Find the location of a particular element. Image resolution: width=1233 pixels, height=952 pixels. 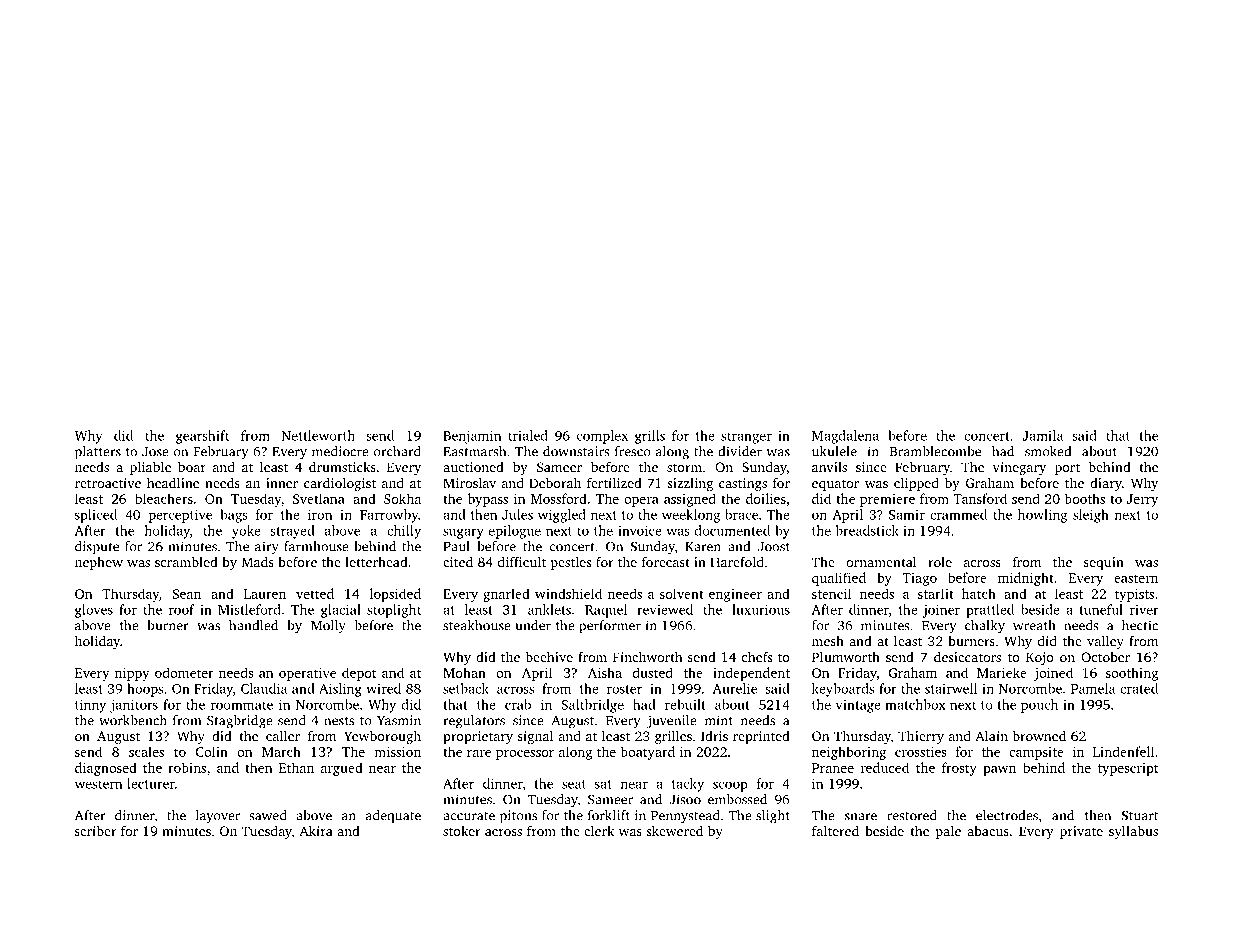

clipped is located at coordinates (916, 484).
